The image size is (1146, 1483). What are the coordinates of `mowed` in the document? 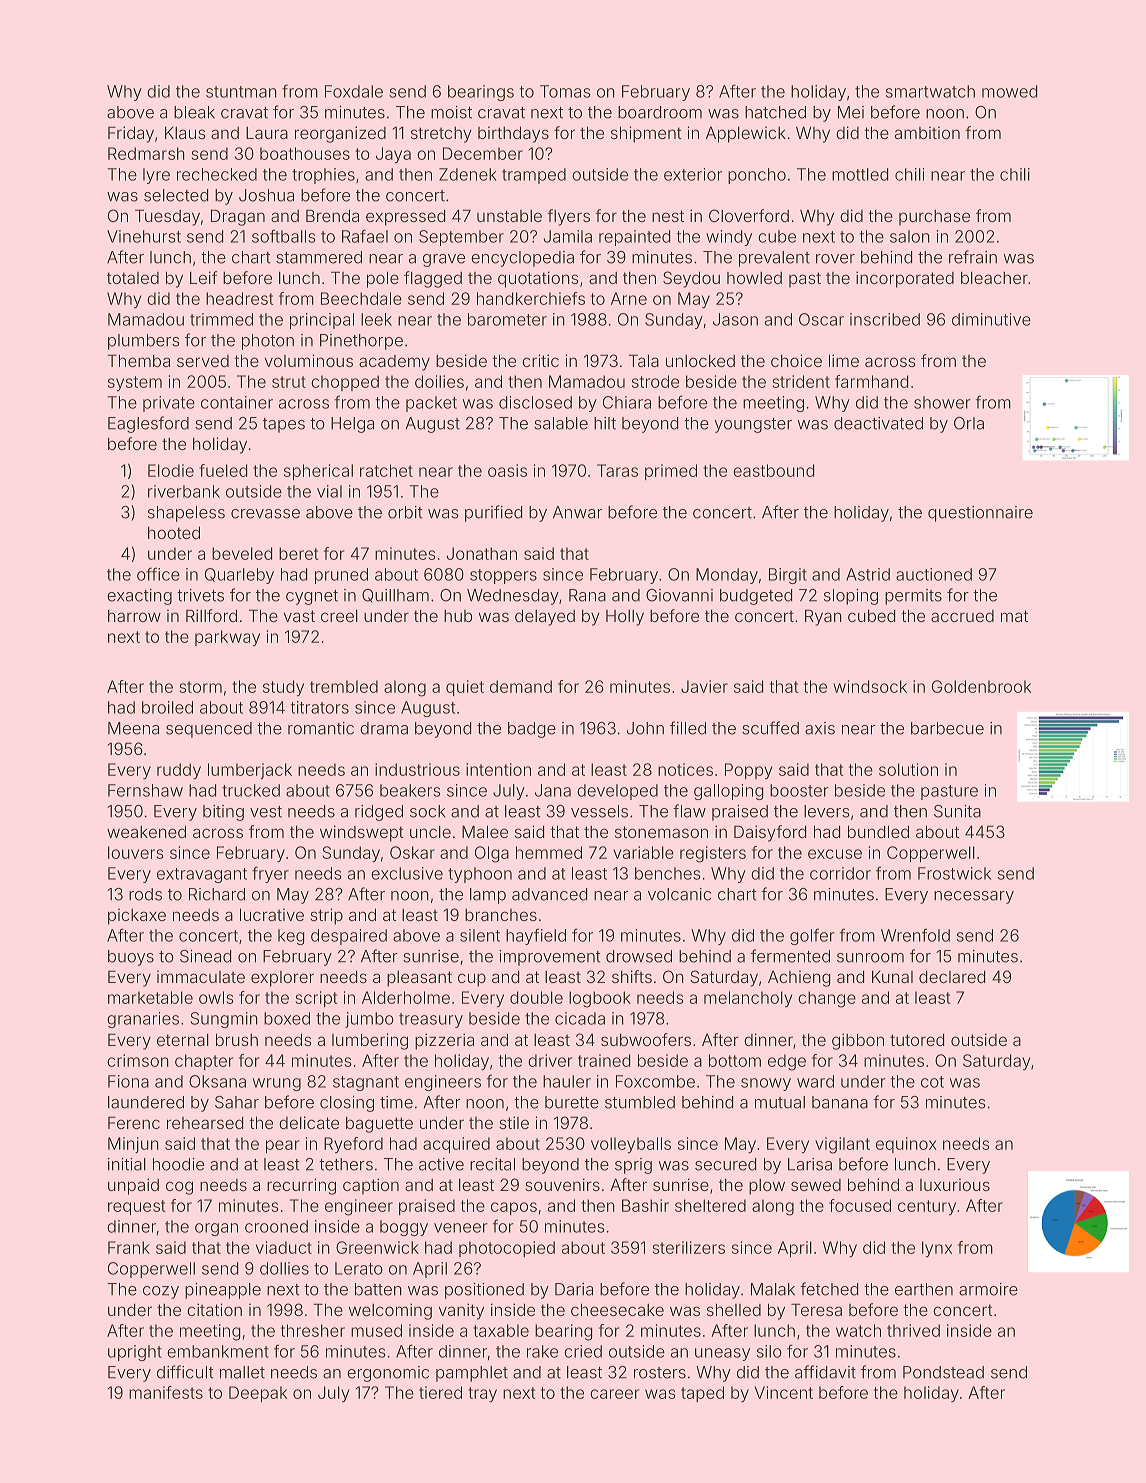 It's located at (1009, 91).
